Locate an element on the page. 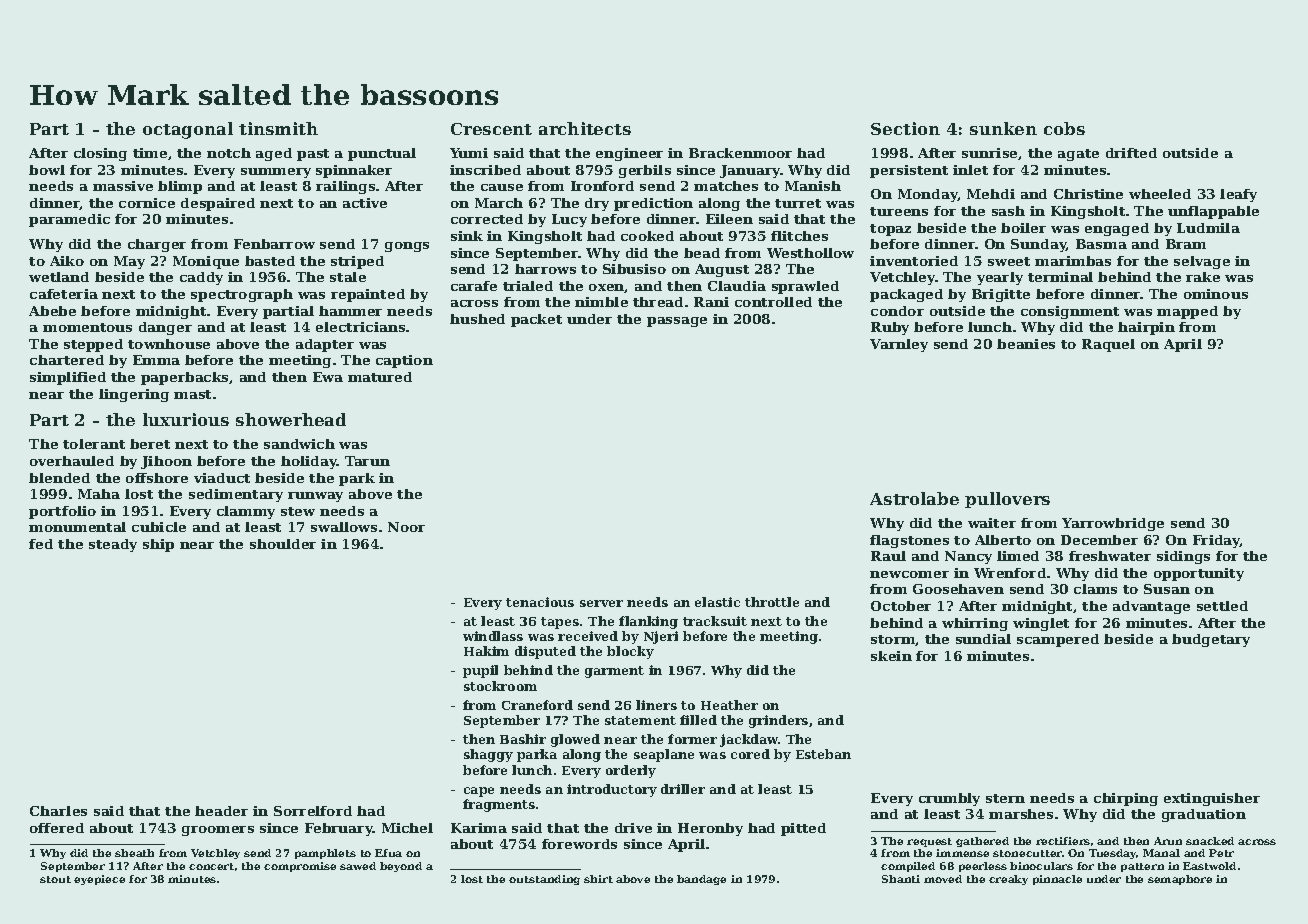 The image size is (1308, 924). sandwich is located at coordinates (299, 444).
